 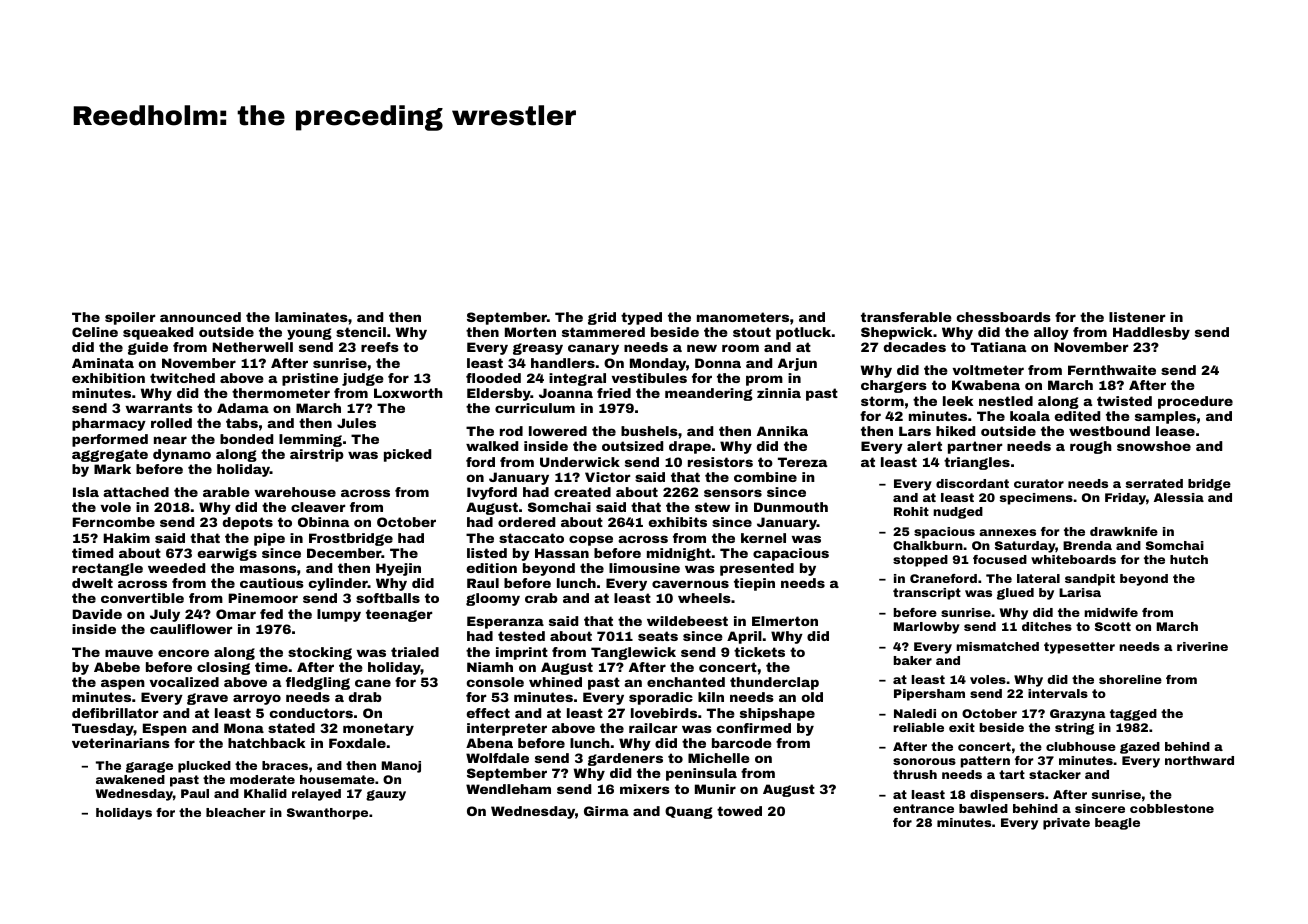 What do you see at coordinates (765, 477) in the screenshot?
I see `combine` at bounding box center [765, 477].
